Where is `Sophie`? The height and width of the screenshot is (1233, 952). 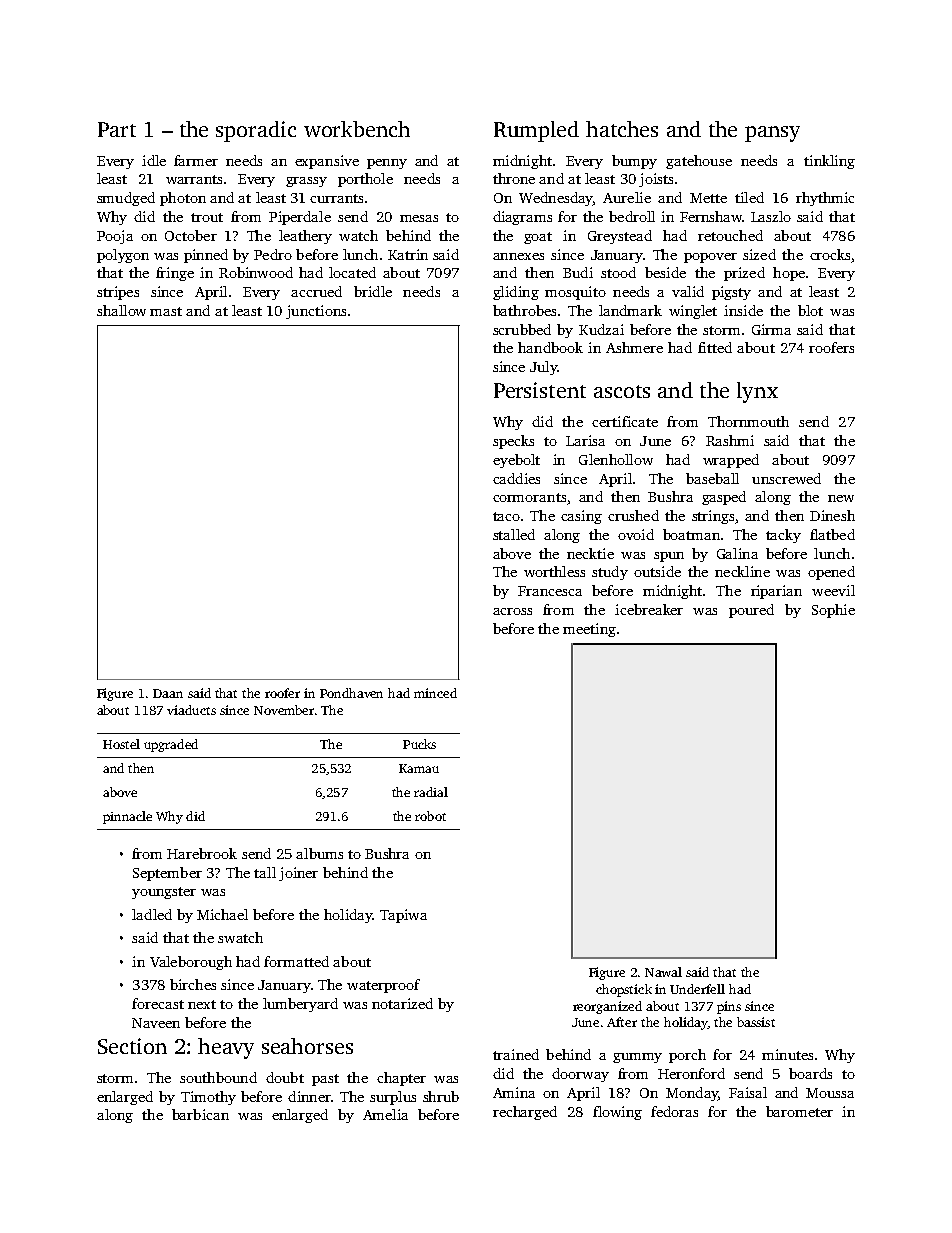
Sophie is located at coordinates (833, 611).
